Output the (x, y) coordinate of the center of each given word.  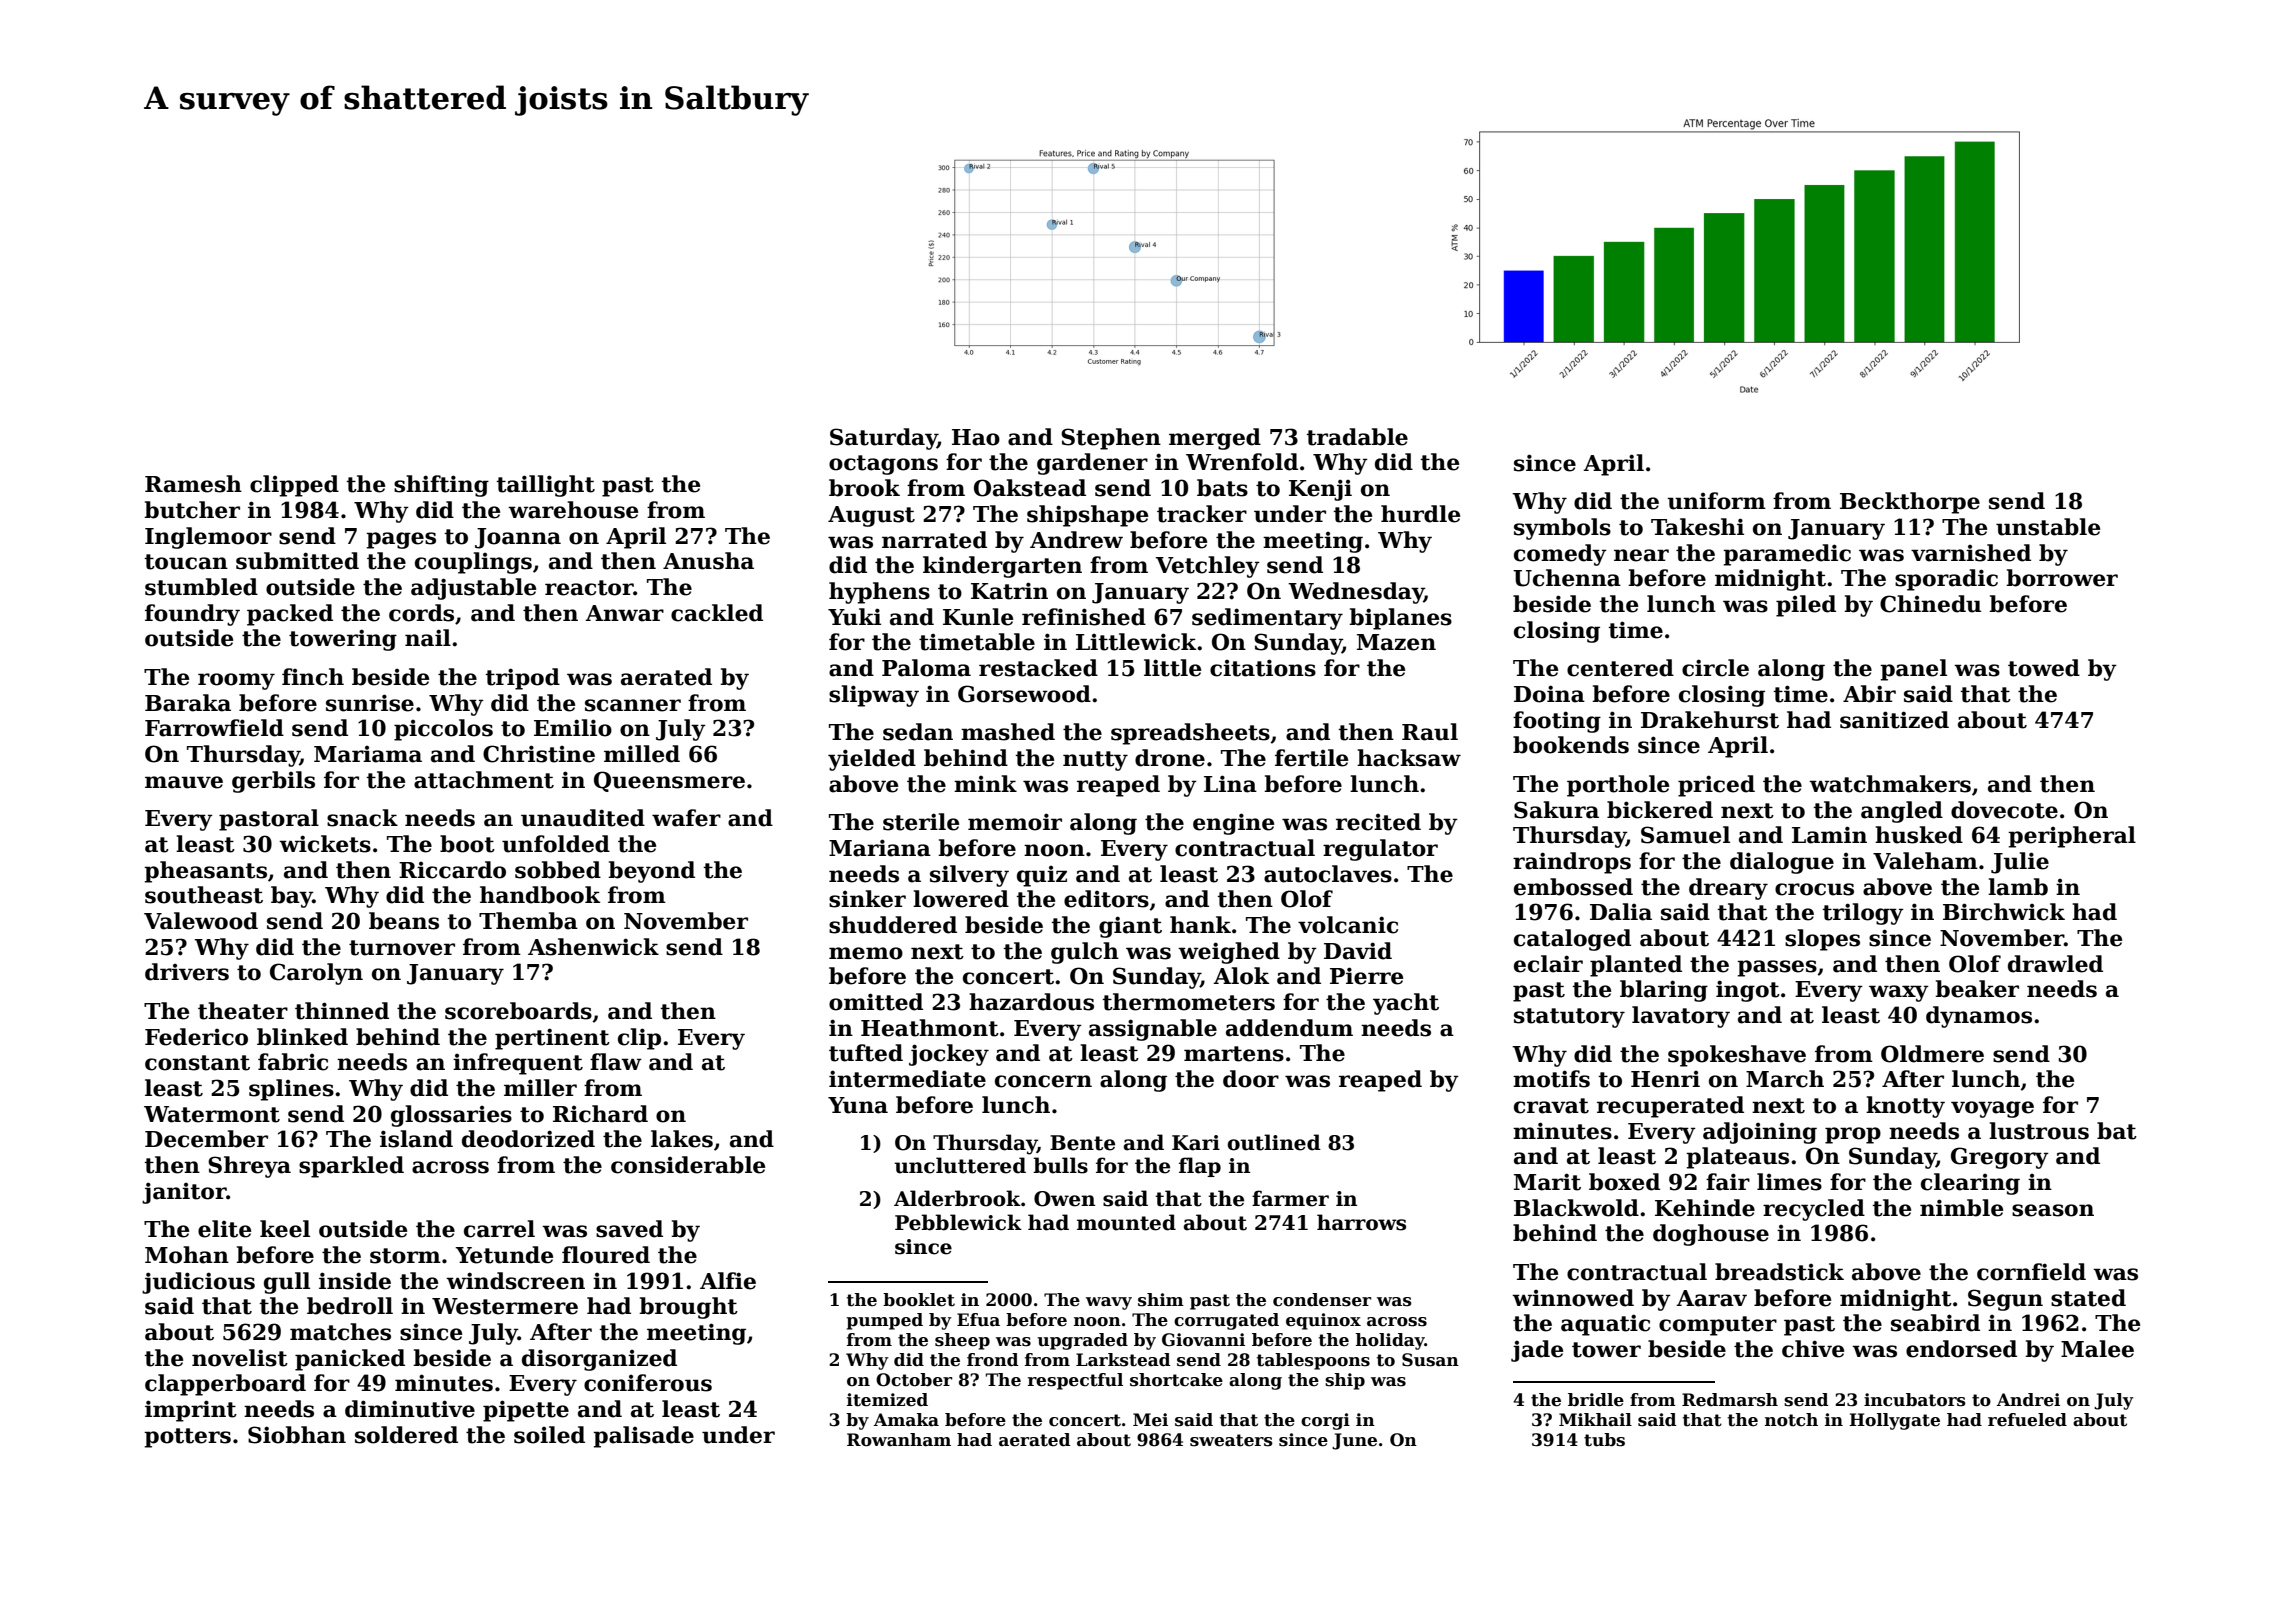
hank (1200, 925)
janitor (184, 1193)
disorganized (599, 1360)
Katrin (1009, 591)
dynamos (1979, 1017)
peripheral (2072, 837)
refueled (2027, 1420)
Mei (1150, 1420)
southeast (204, 895)
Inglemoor (208, 538)
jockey (949, 1055)
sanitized (1894, 720)
